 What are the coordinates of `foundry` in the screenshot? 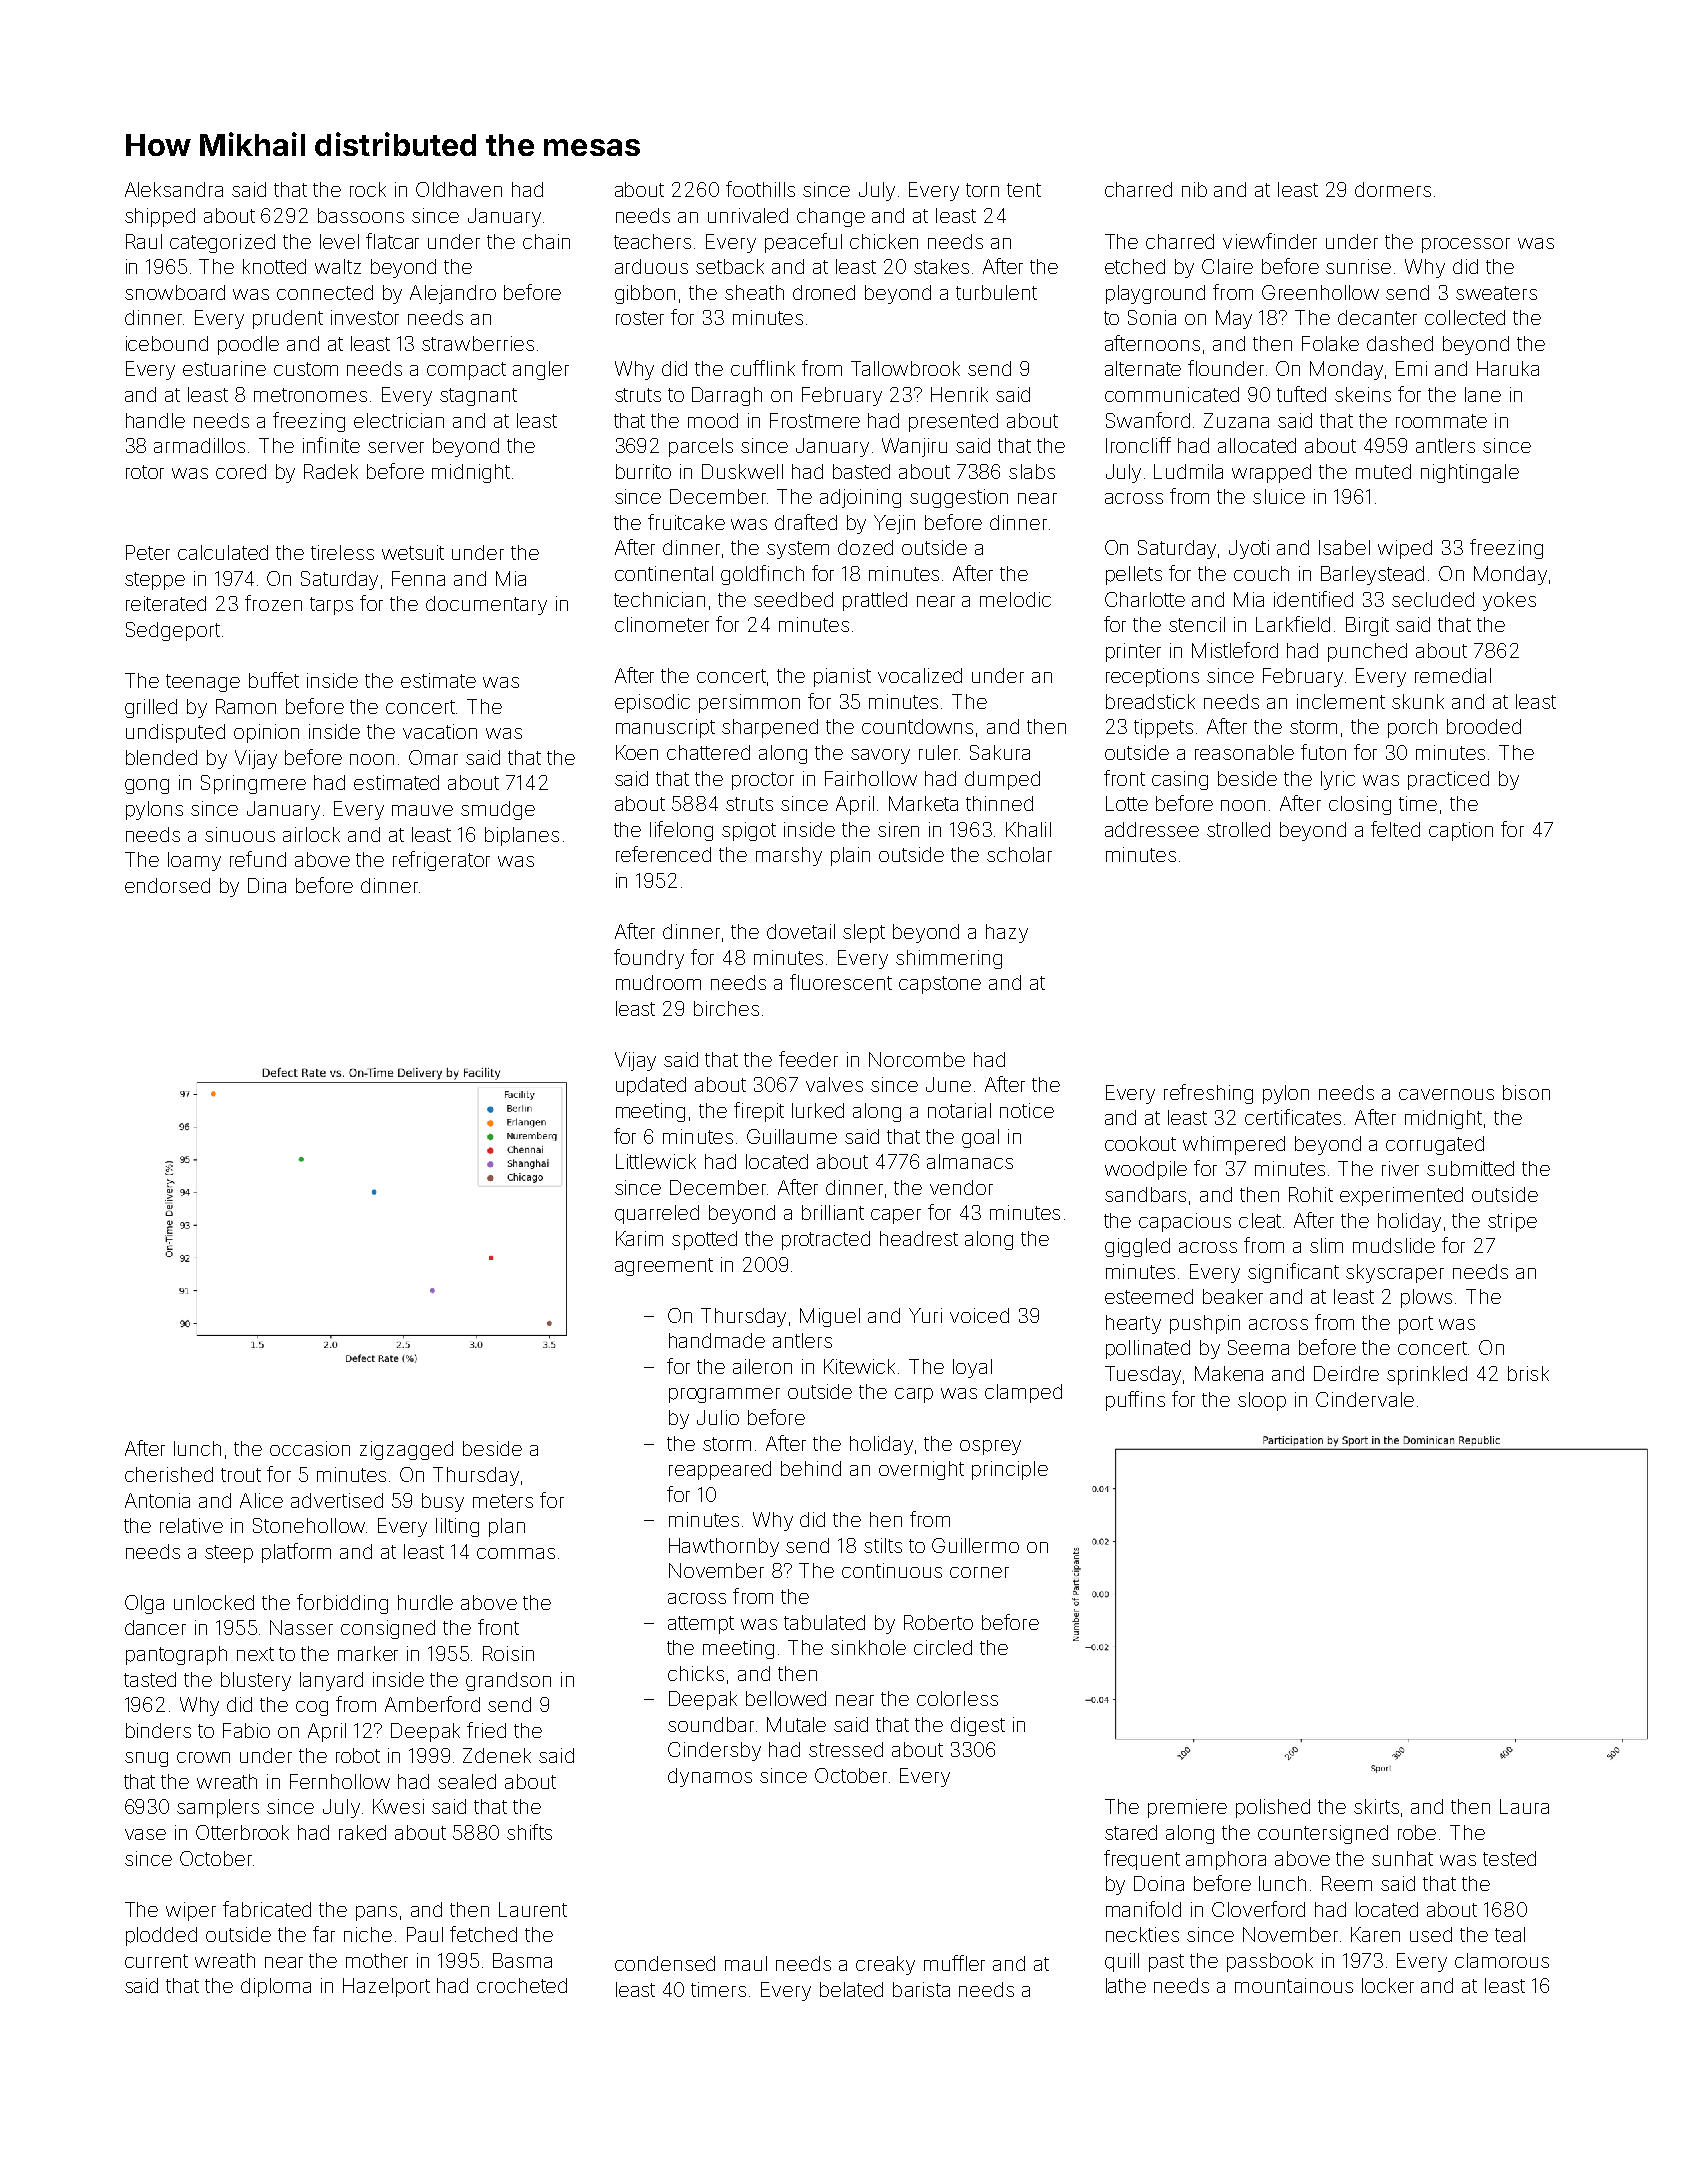 It's located at (649, 959).
